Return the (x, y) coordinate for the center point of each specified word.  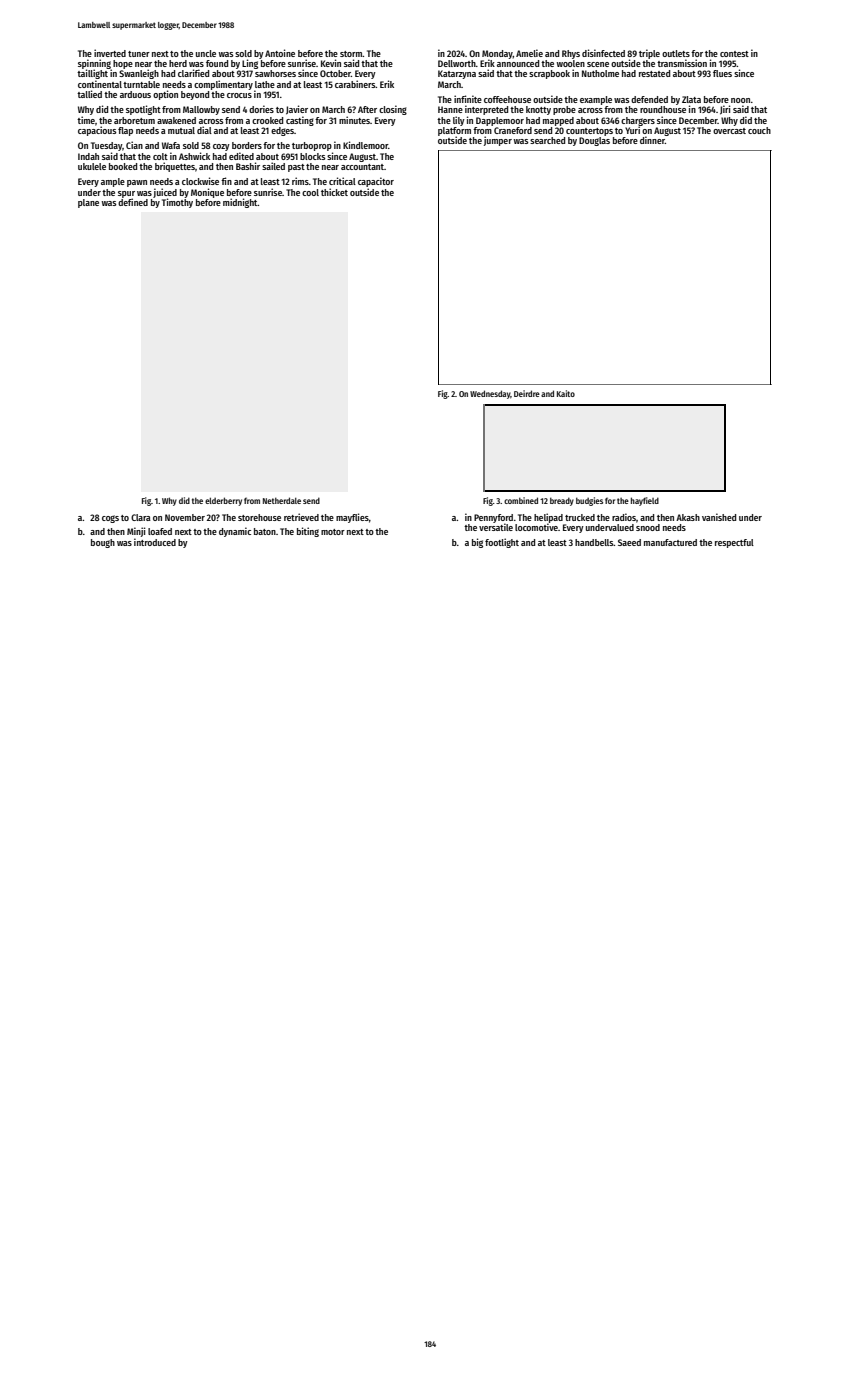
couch (759, 130)
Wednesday (490, 394)
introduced (155, 542)
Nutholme (600, 73)
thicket (334, 192)
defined (133, 202)
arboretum (134, 120)
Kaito (566, 393)
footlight (502, 543)
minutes (354, 120)
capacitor (376, 182)
